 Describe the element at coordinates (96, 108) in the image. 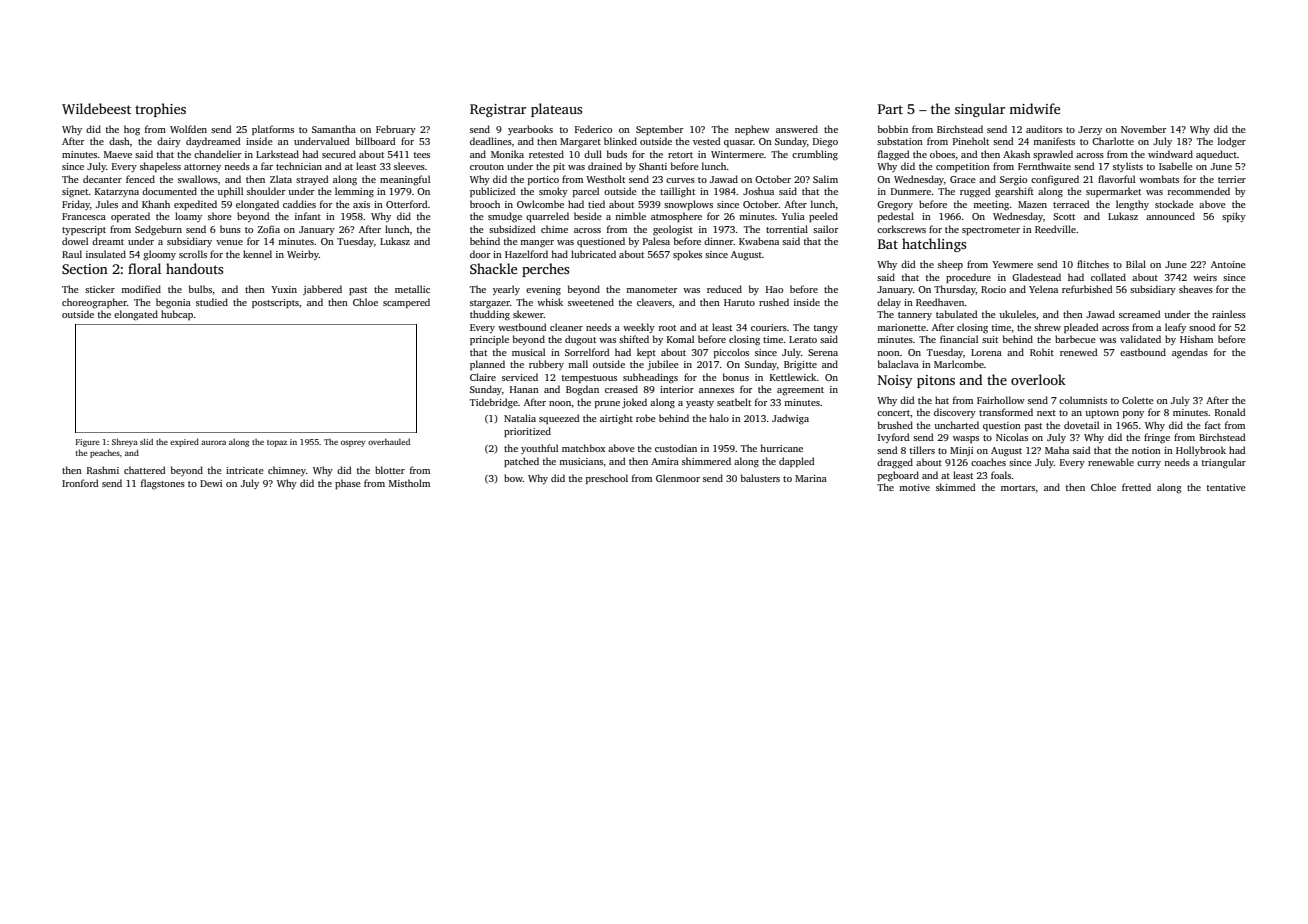

I see `Wildebeest` at that location.
